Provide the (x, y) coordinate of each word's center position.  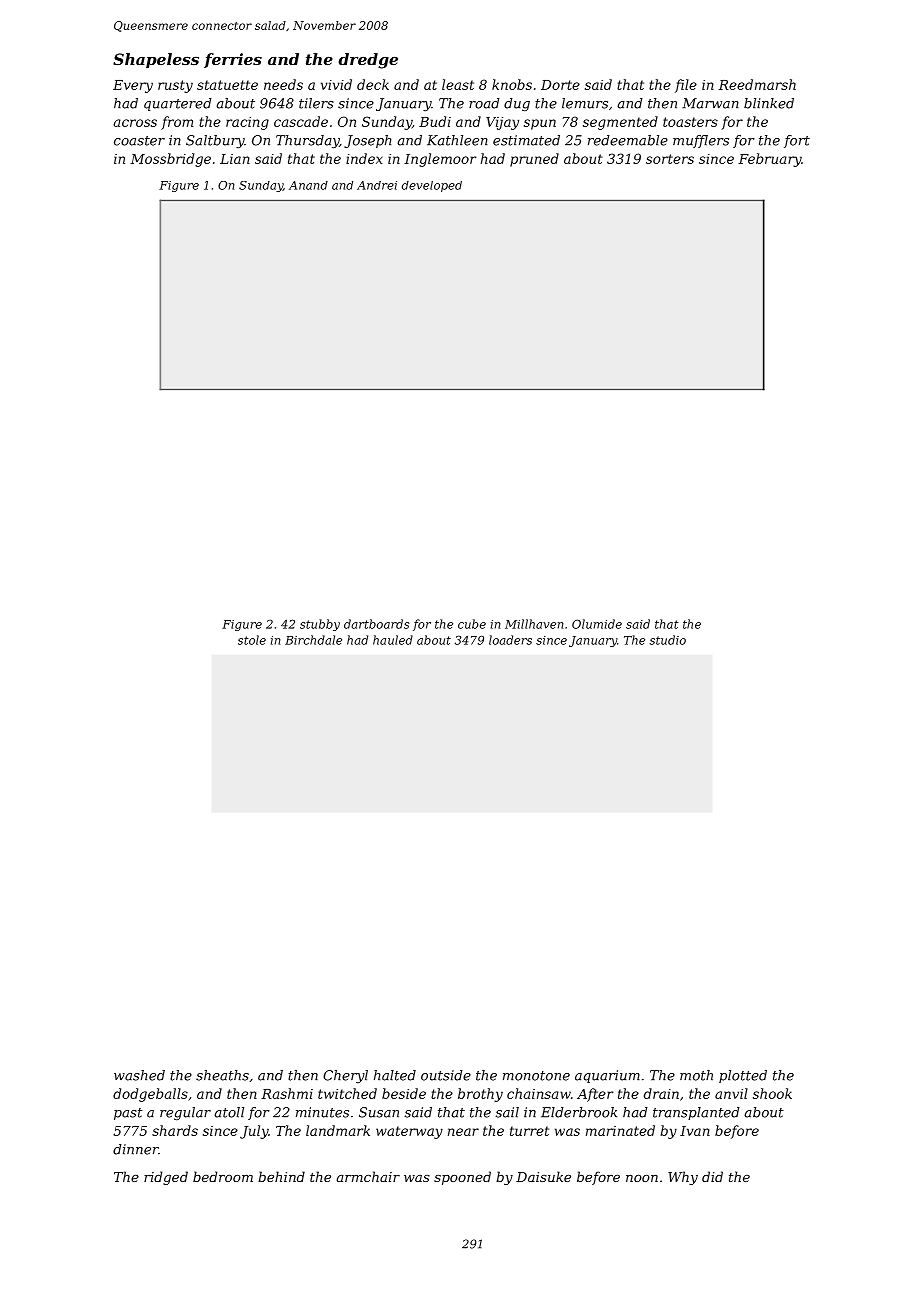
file (686, 86)
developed (432, 186)
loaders (510, 640)
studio (668, 640)
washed (139, 1075)
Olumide (597, 624)
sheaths (222, 1075)
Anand (308, 185)
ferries (233, 60)
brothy (480, 1095)
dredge (368, 61)
